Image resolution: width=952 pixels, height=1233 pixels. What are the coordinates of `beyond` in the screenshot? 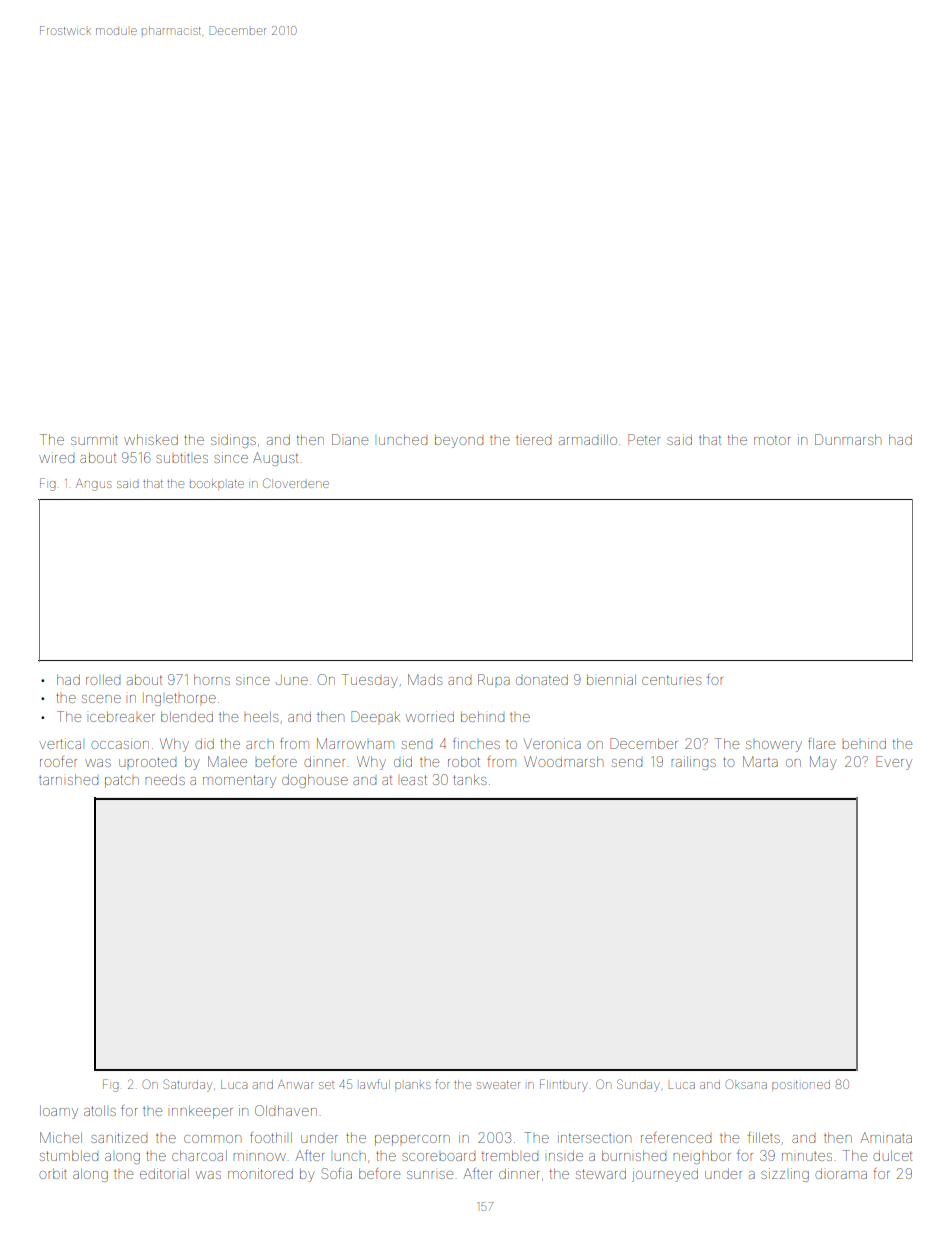 It's located at (459, 441).
